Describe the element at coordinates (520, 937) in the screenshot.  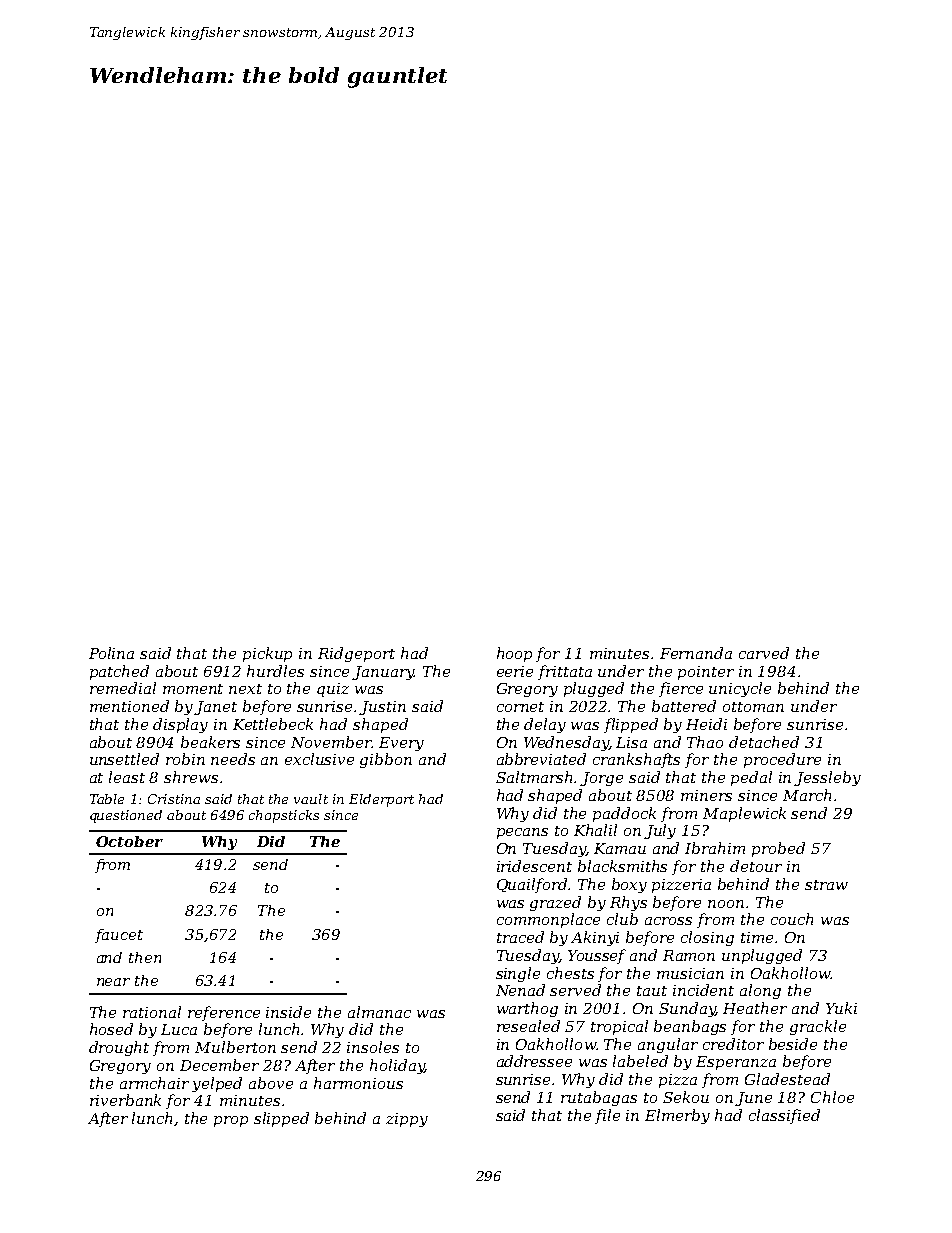
I see `traced` at that location.
